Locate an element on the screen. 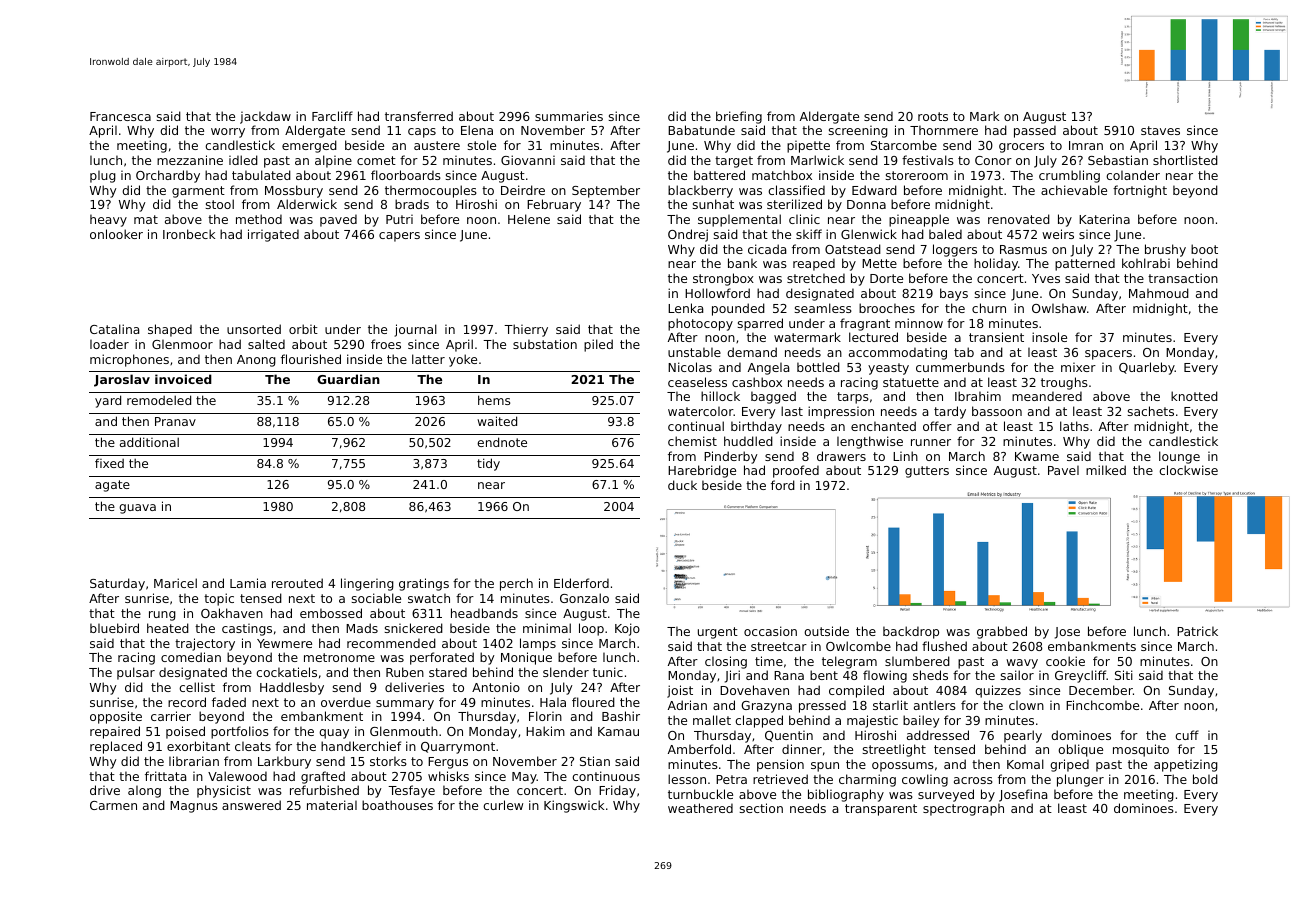 Image resolution: width=1308 pixels, height=924 pixels. jackdaw is located at coordinates (265, 117).
